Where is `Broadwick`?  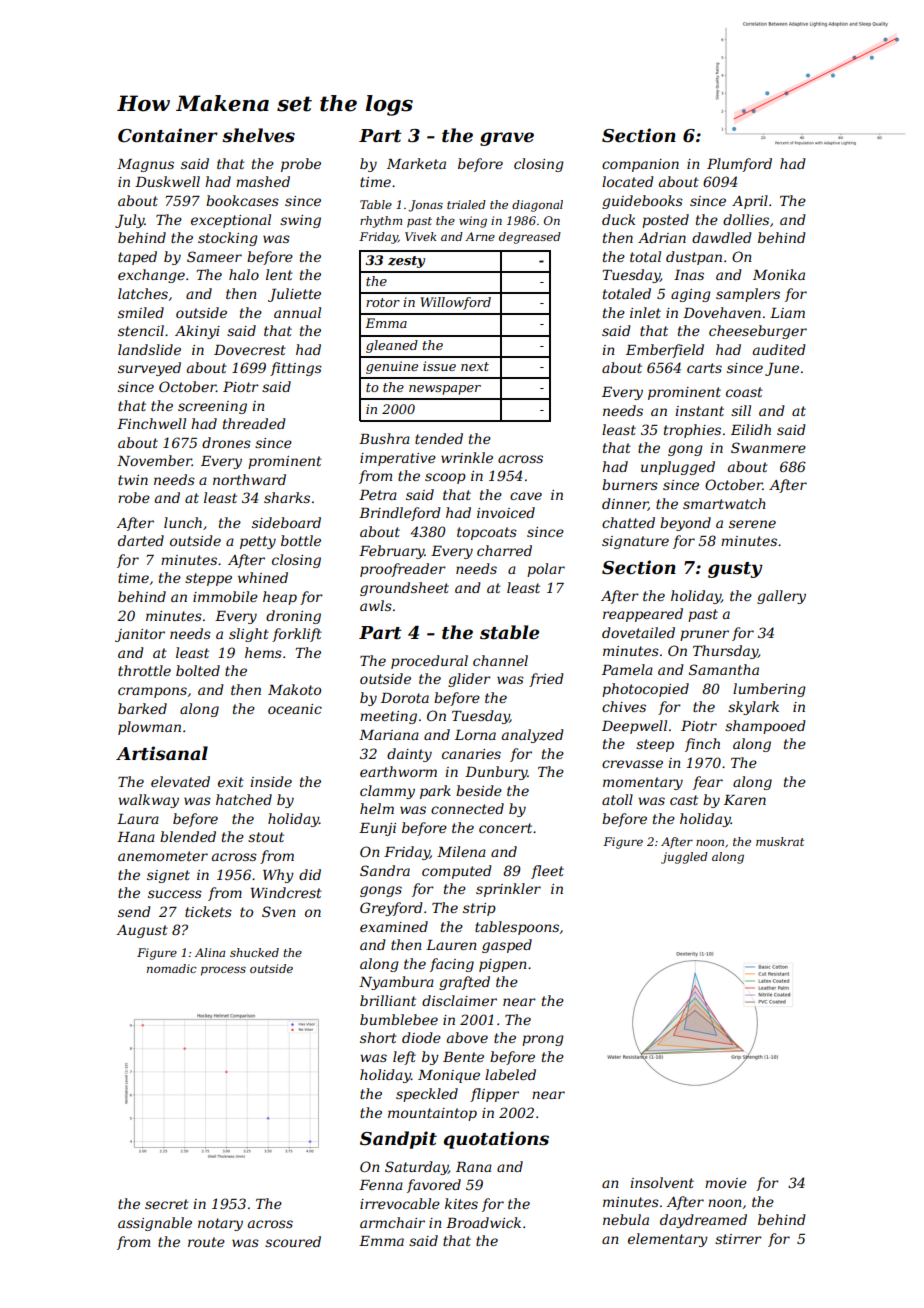 Broadwick is located at coordinates (483, 1222).
